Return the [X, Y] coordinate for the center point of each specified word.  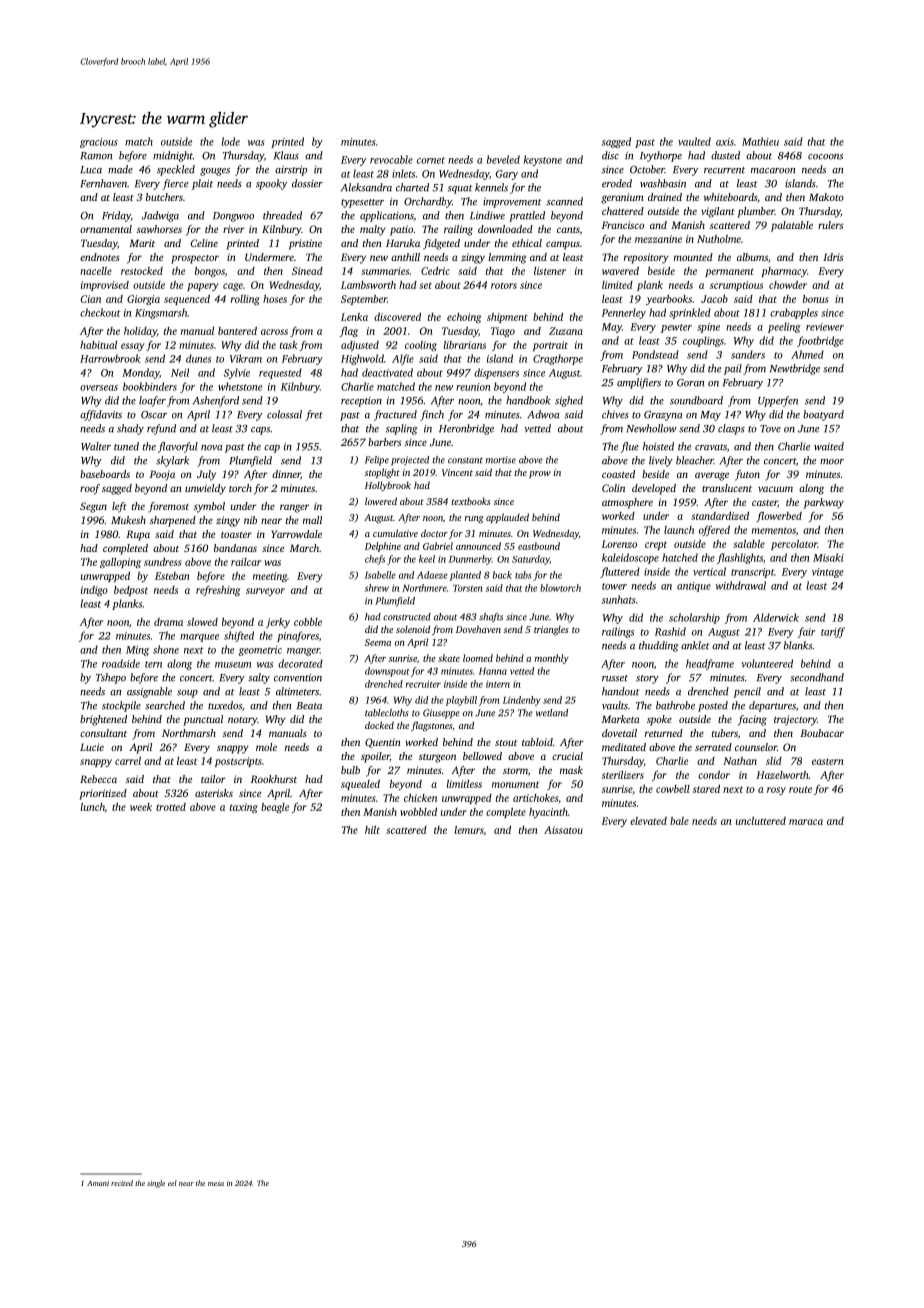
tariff [833, 632]
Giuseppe [441, 714]
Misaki [828, 557]
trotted [171, 807]
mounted [693, 257]
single [156, 1184]
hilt [372, 830]
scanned [565, 201]
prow [540, 474]
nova [211, 448]
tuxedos [225, 705]
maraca [806, 822]
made [120, 169]
